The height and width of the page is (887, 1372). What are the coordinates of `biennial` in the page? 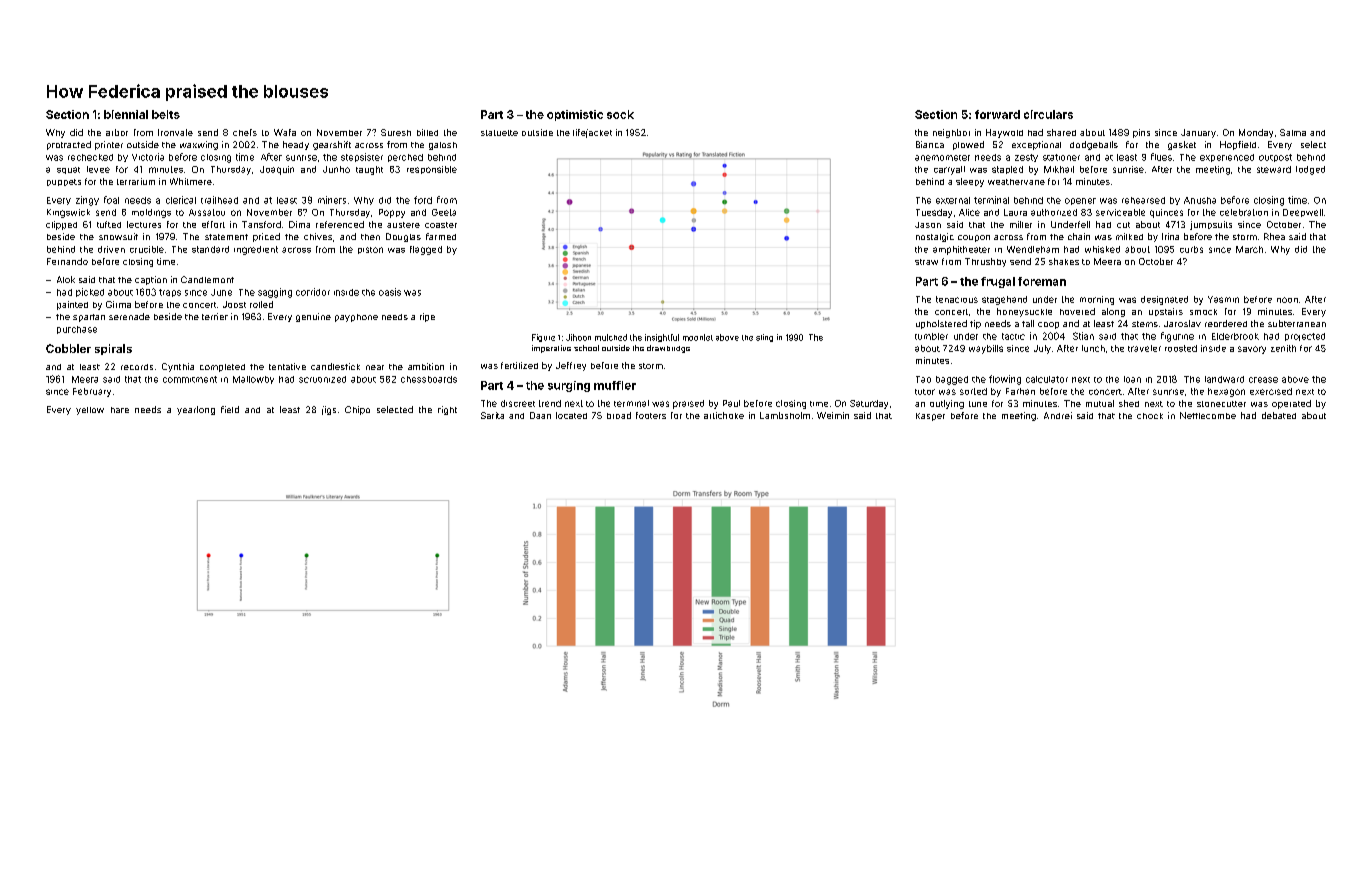 It's located at (126, 114).
